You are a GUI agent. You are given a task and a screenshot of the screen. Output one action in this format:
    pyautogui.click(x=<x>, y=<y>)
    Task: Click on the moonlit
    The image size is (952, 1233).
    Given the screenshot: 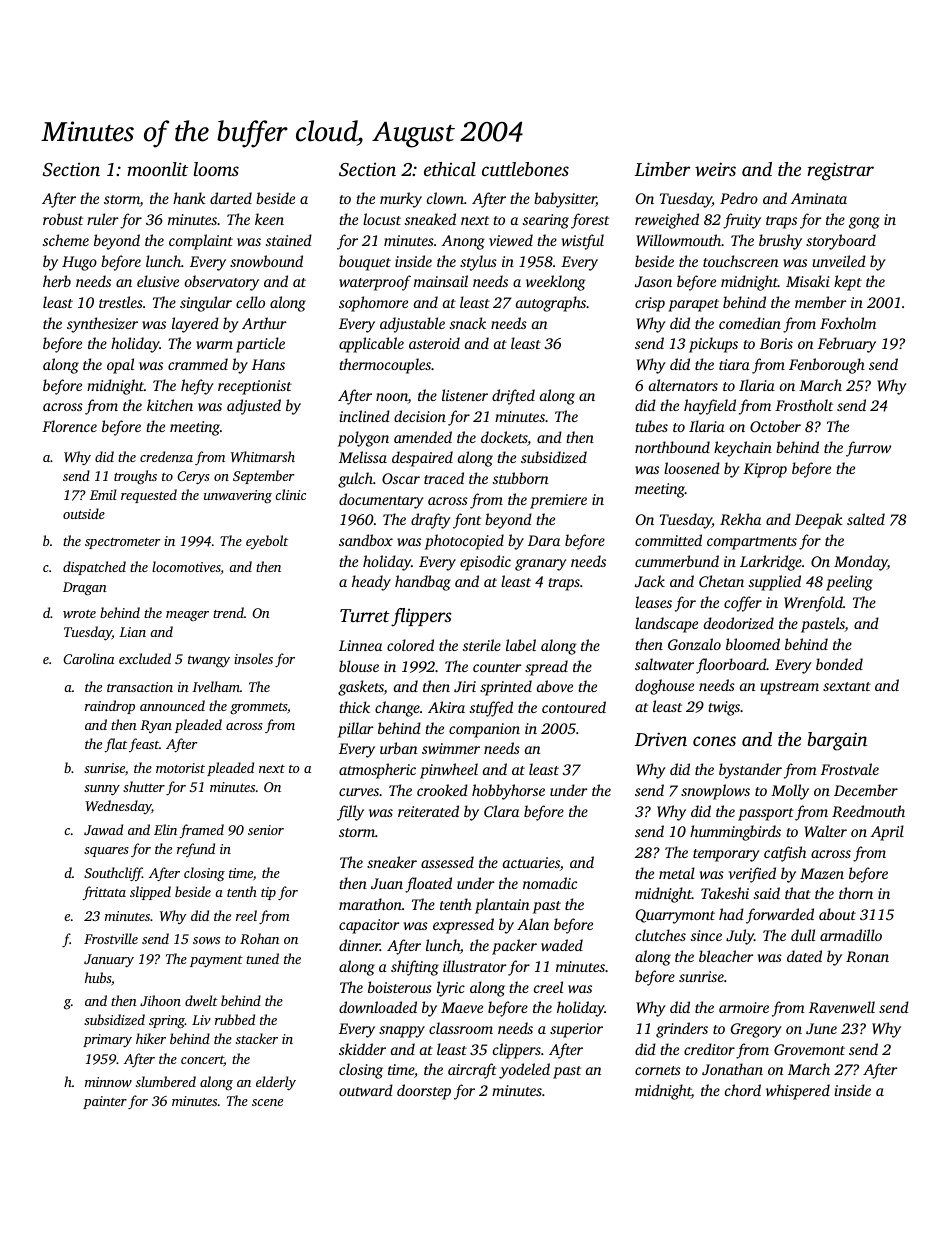 What is the action you would take?
    pyautogui.click(x=157, y=169)
